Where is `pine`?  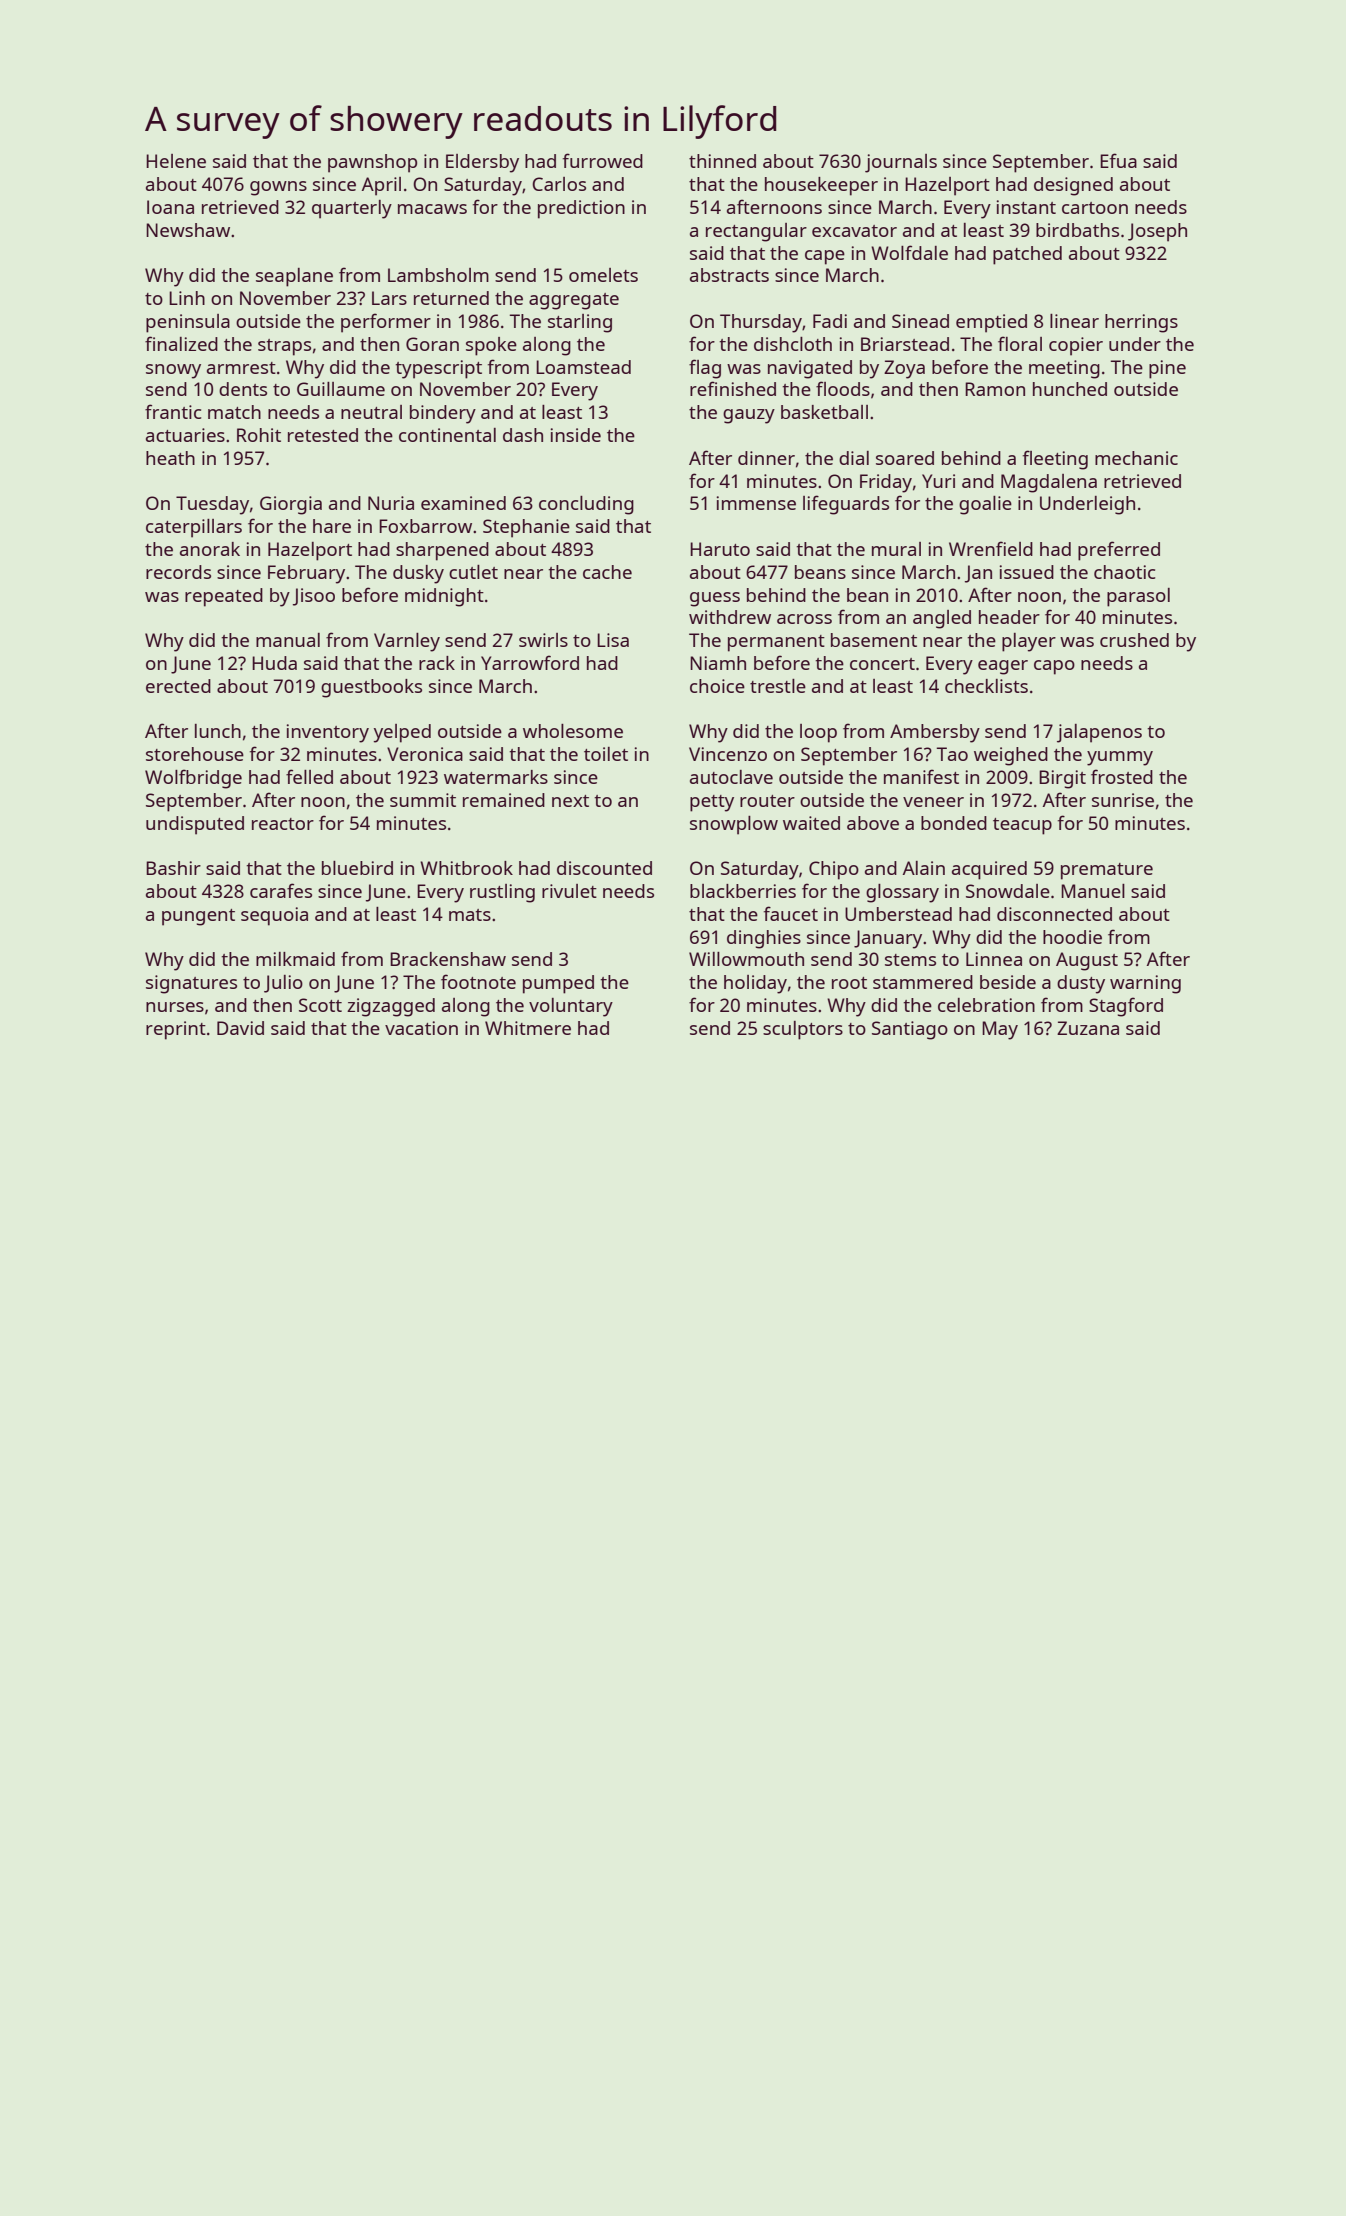
pine is located at coordinates (1167, 369).
